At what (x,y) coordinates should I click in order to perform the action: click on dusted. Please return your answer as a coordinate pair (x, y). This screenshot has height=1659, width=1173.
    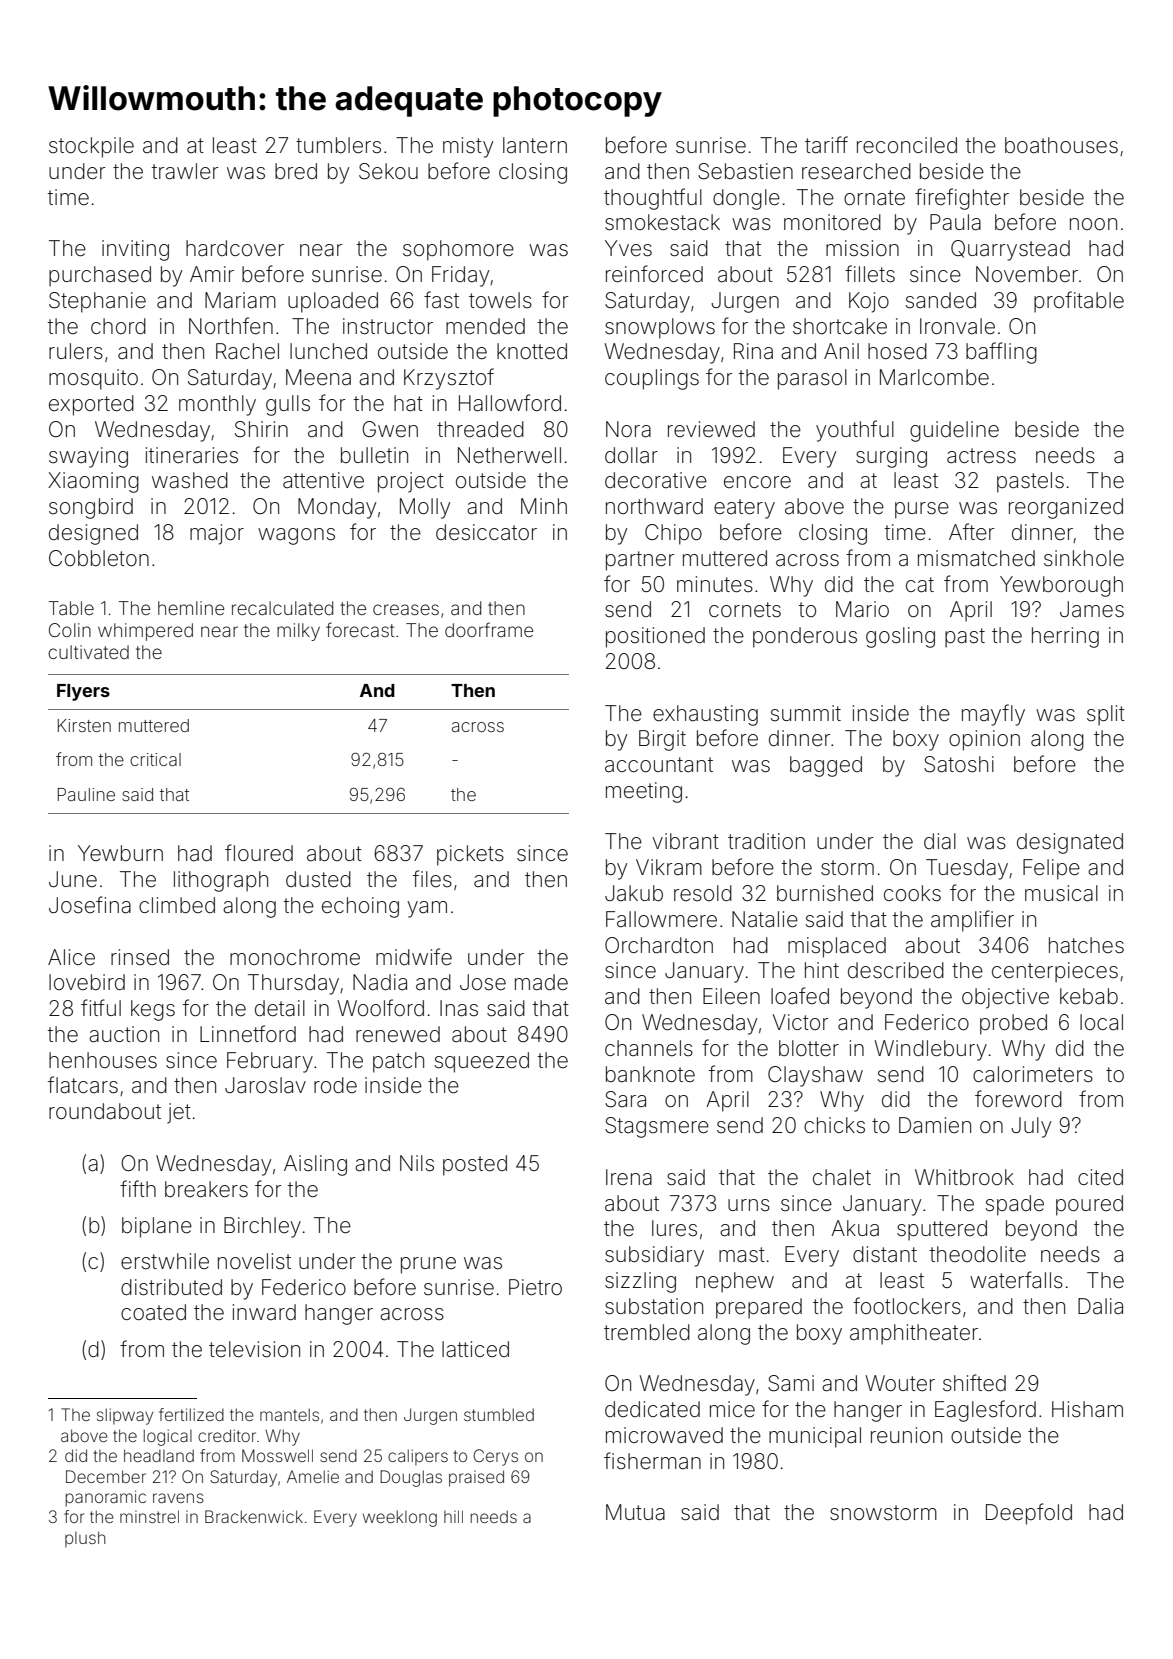
    Looking at the image, I should click on (318, 879).
